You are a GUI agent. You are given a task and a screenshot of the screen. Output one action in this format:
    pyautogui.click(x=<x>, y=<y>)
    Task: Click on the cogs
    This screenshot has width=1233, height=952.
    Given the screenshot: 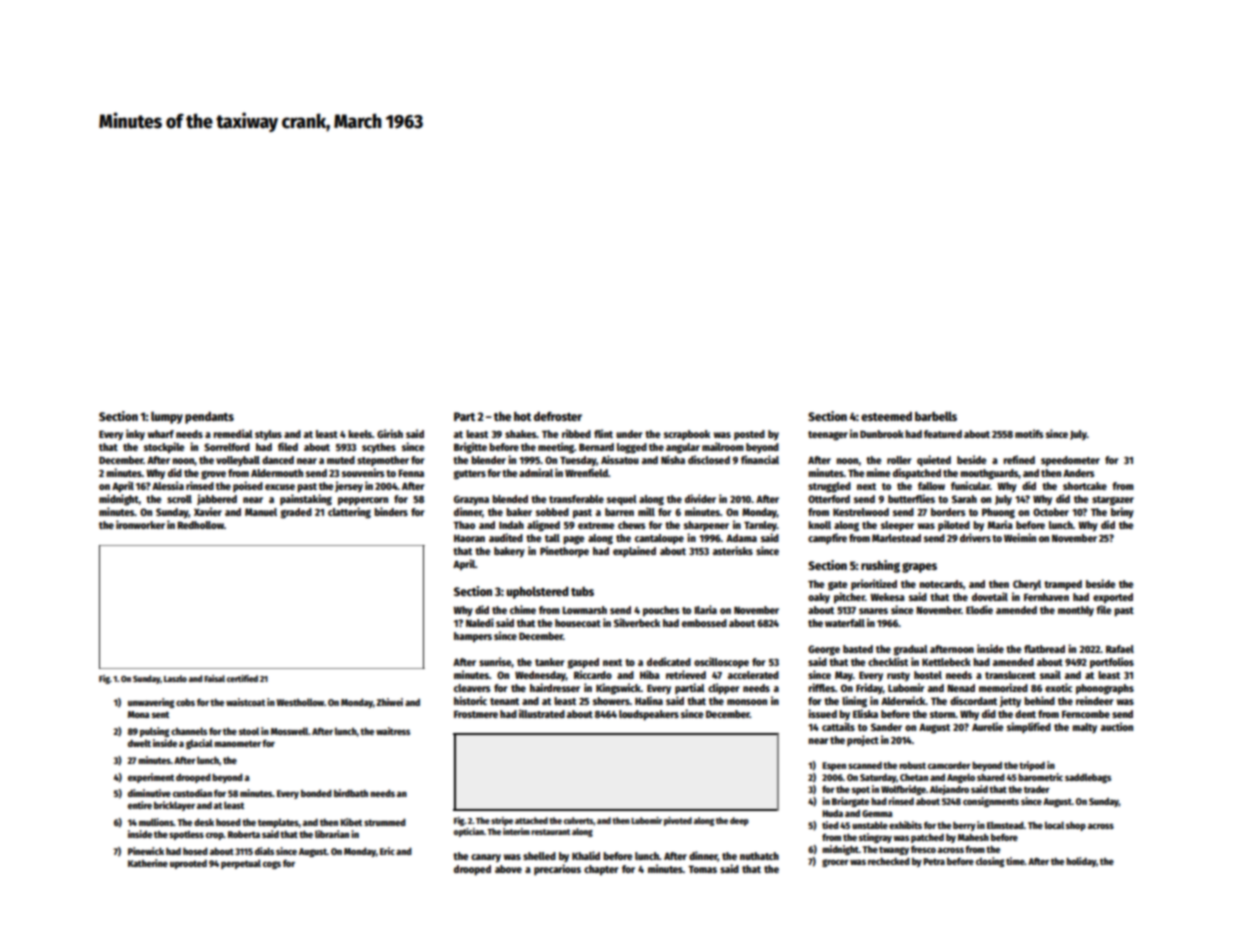 What is the action you would take?
    pyautogui.click(x=272, y=865)
